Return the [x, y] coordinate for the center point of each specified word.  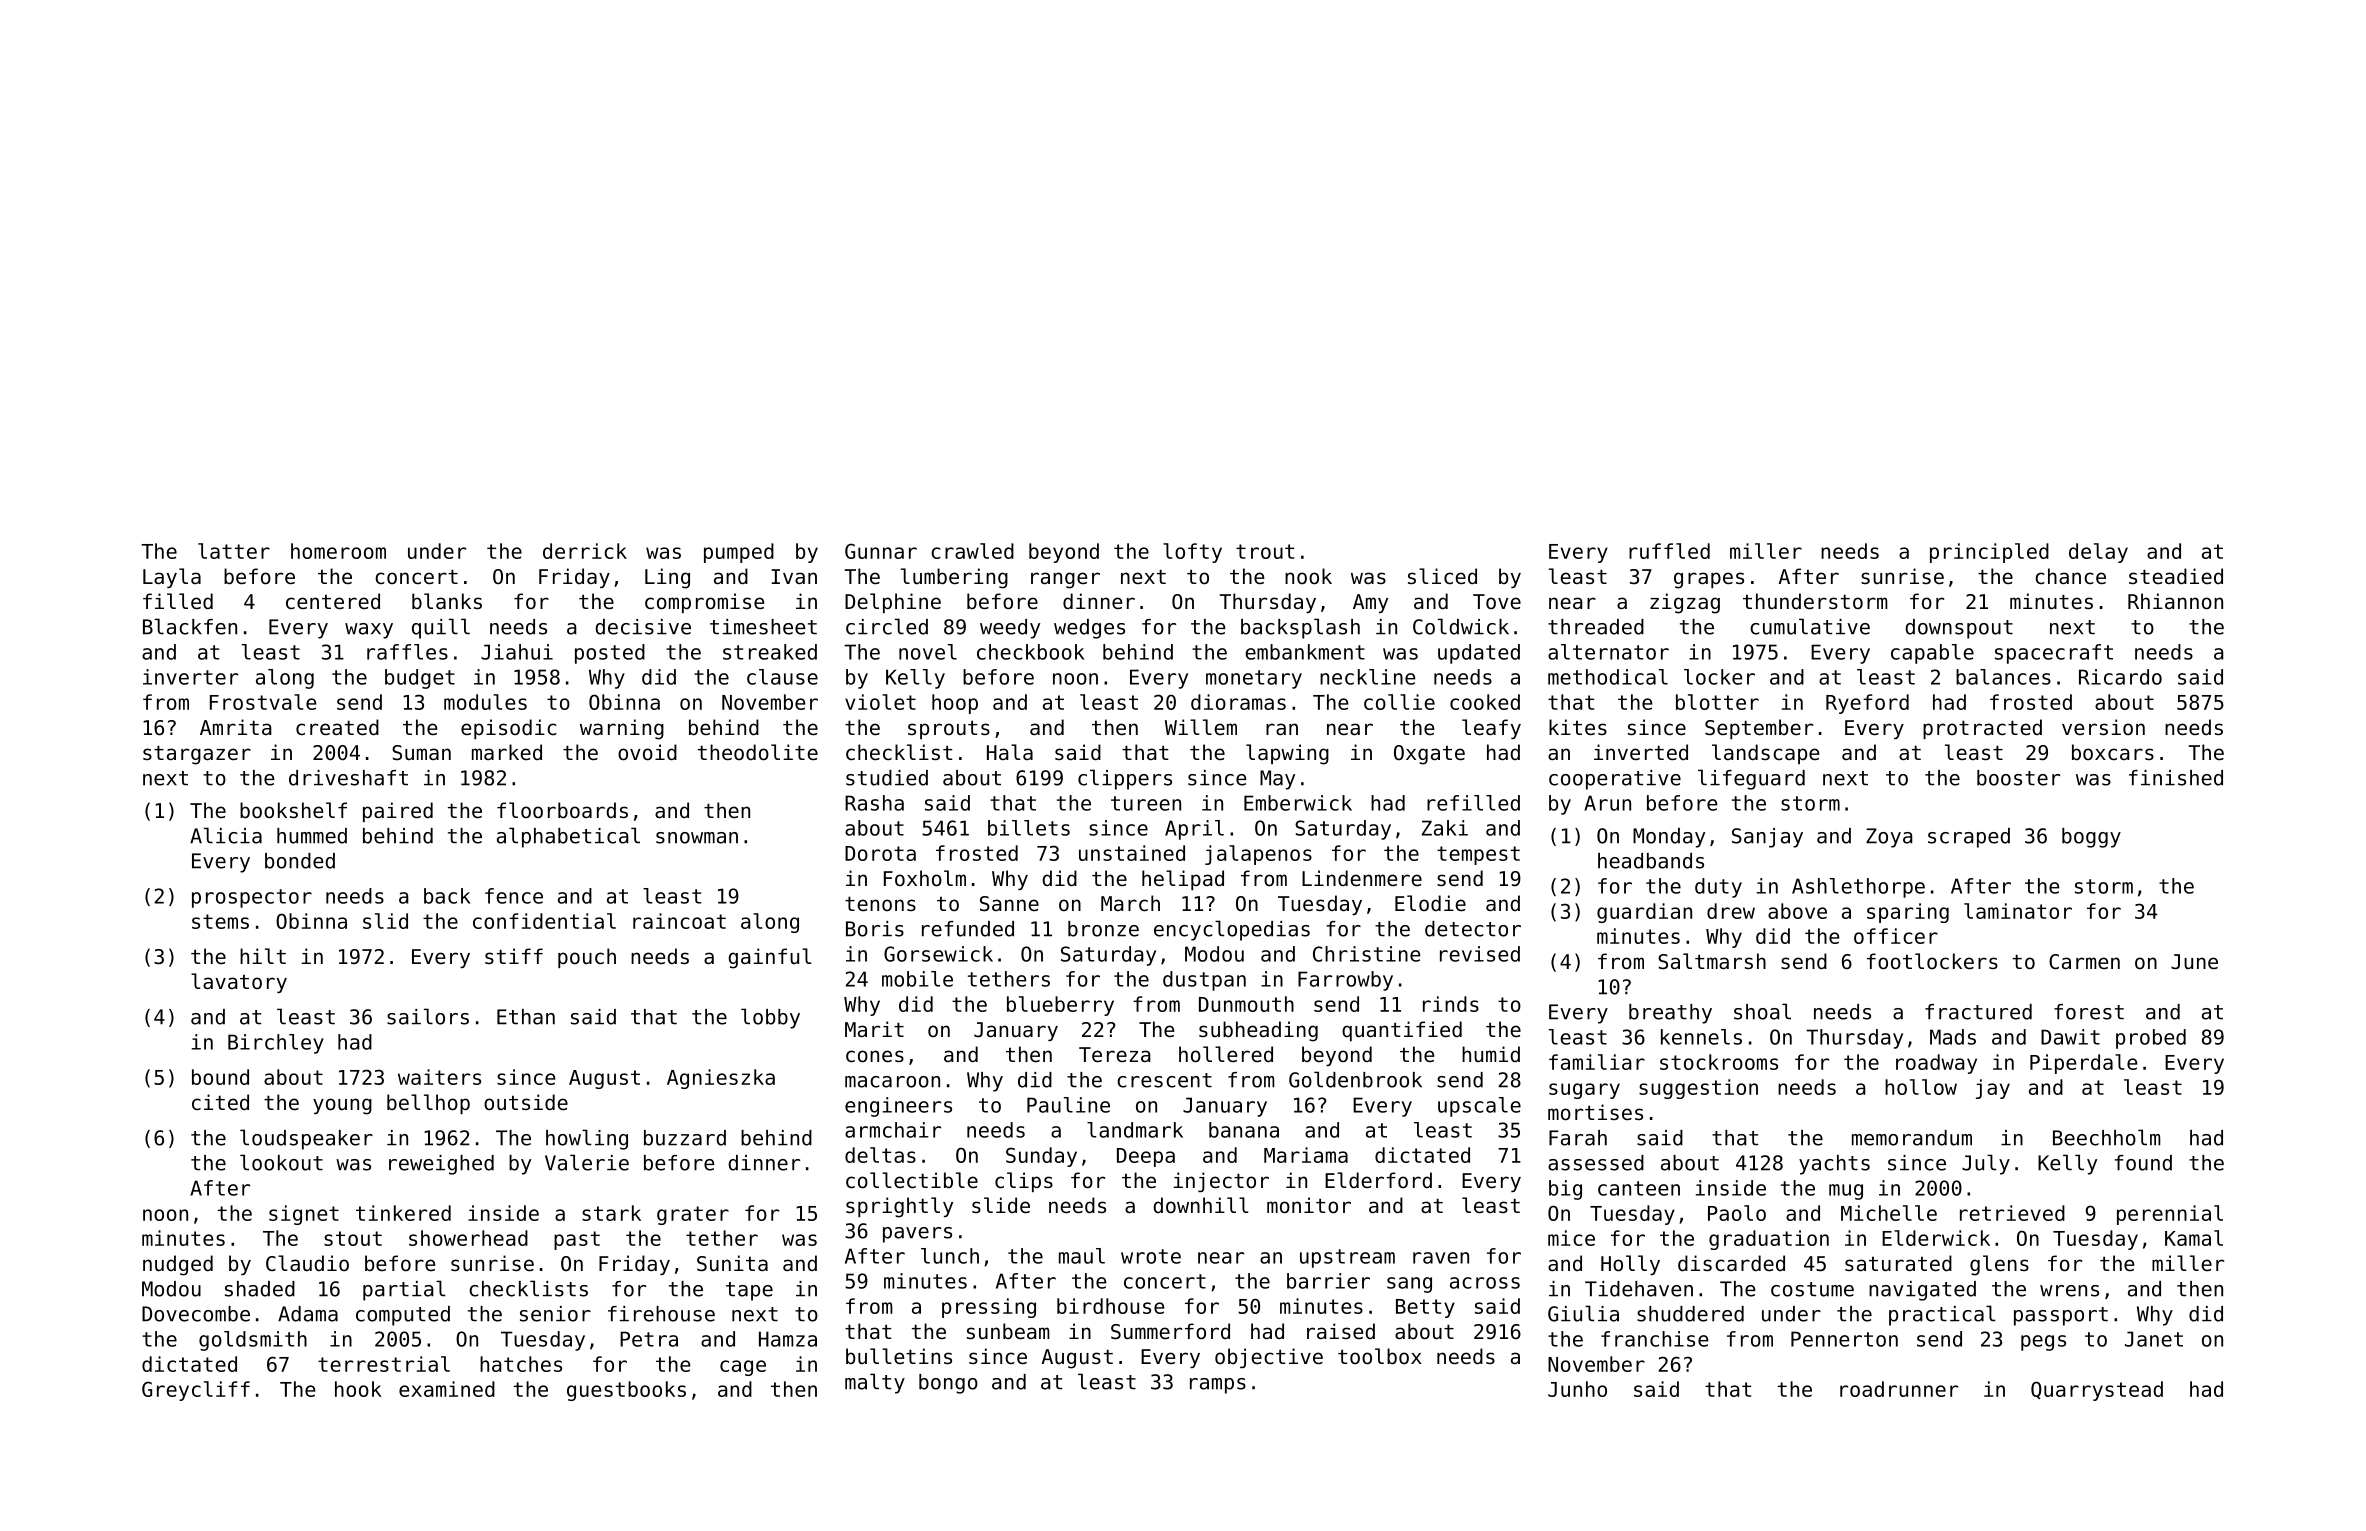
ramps [1218, 1386]
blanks [447, 601]
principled [1989, 553]
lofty [1192, 553]
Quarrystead [2097, 1391]
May [1277, 780]
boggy [2091, 838]
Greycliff [196, 1391]
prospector [252, 898]
